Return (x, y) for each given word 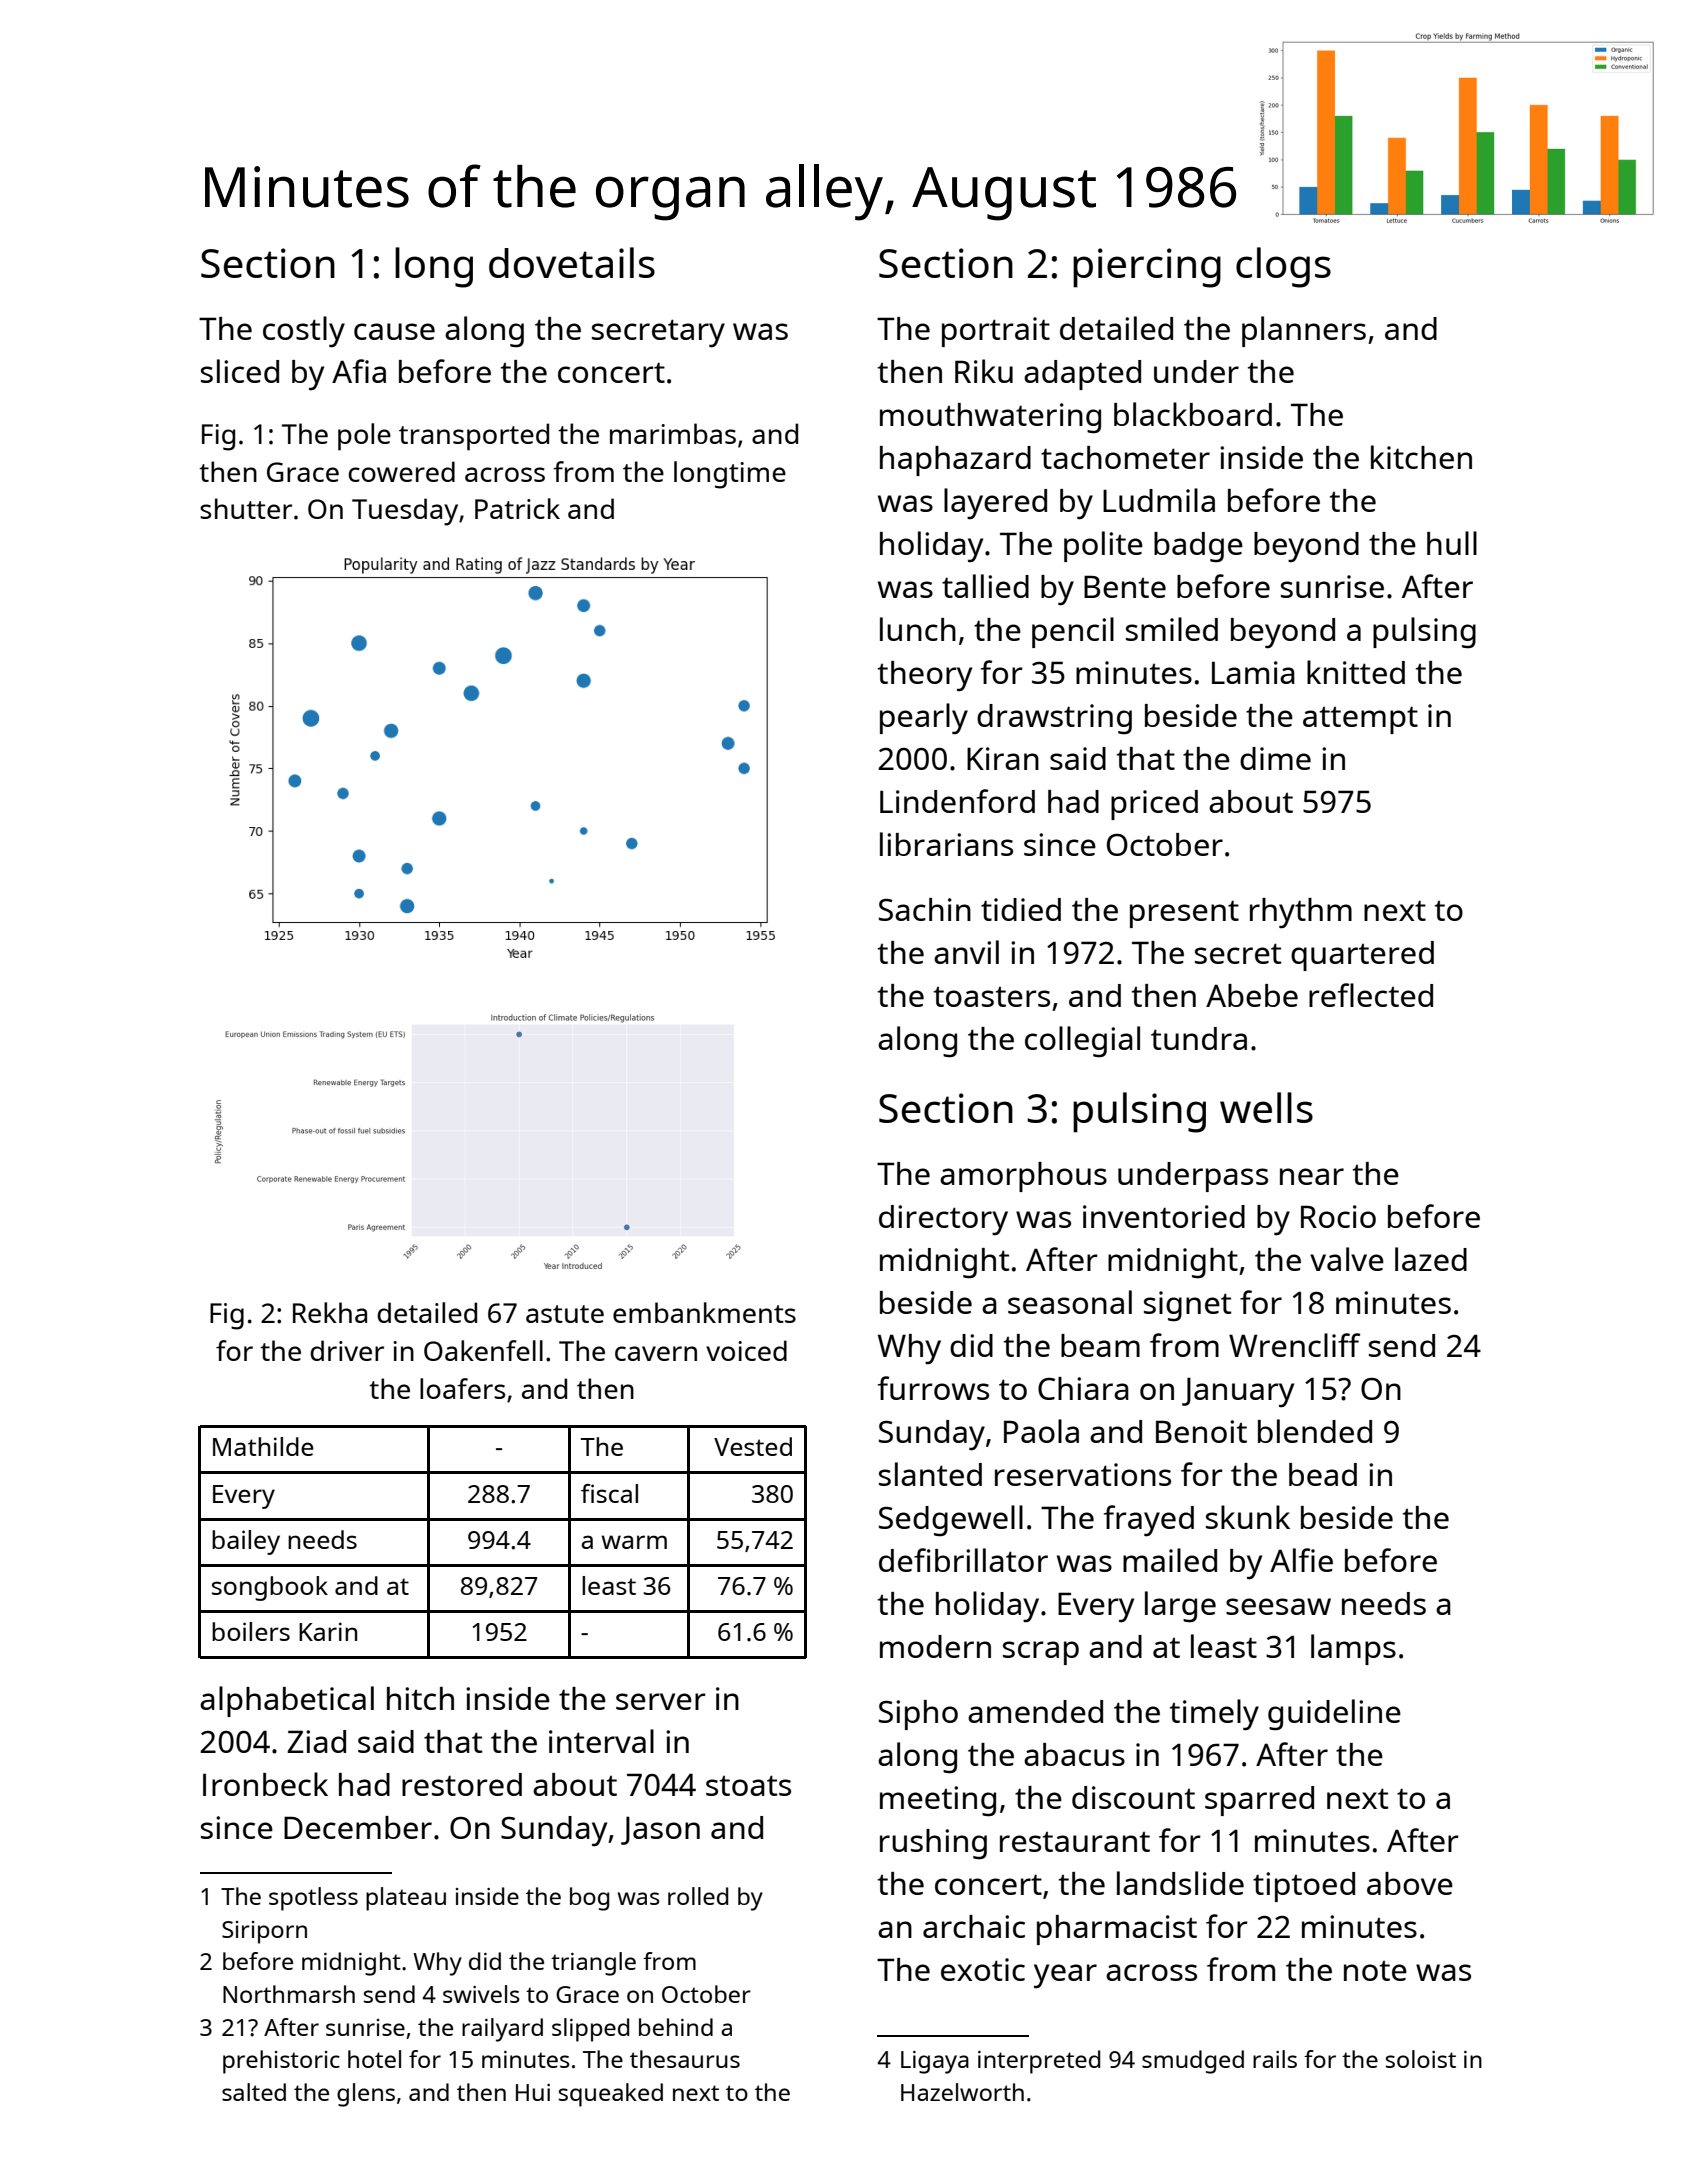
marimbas (673, 433)
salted (254, 2092)
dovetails (572, 262)
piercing (1147, 268)
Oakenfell (483, 1350)
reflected (1371, 995)
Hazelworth (962, 2092)
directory (943, 1220)
